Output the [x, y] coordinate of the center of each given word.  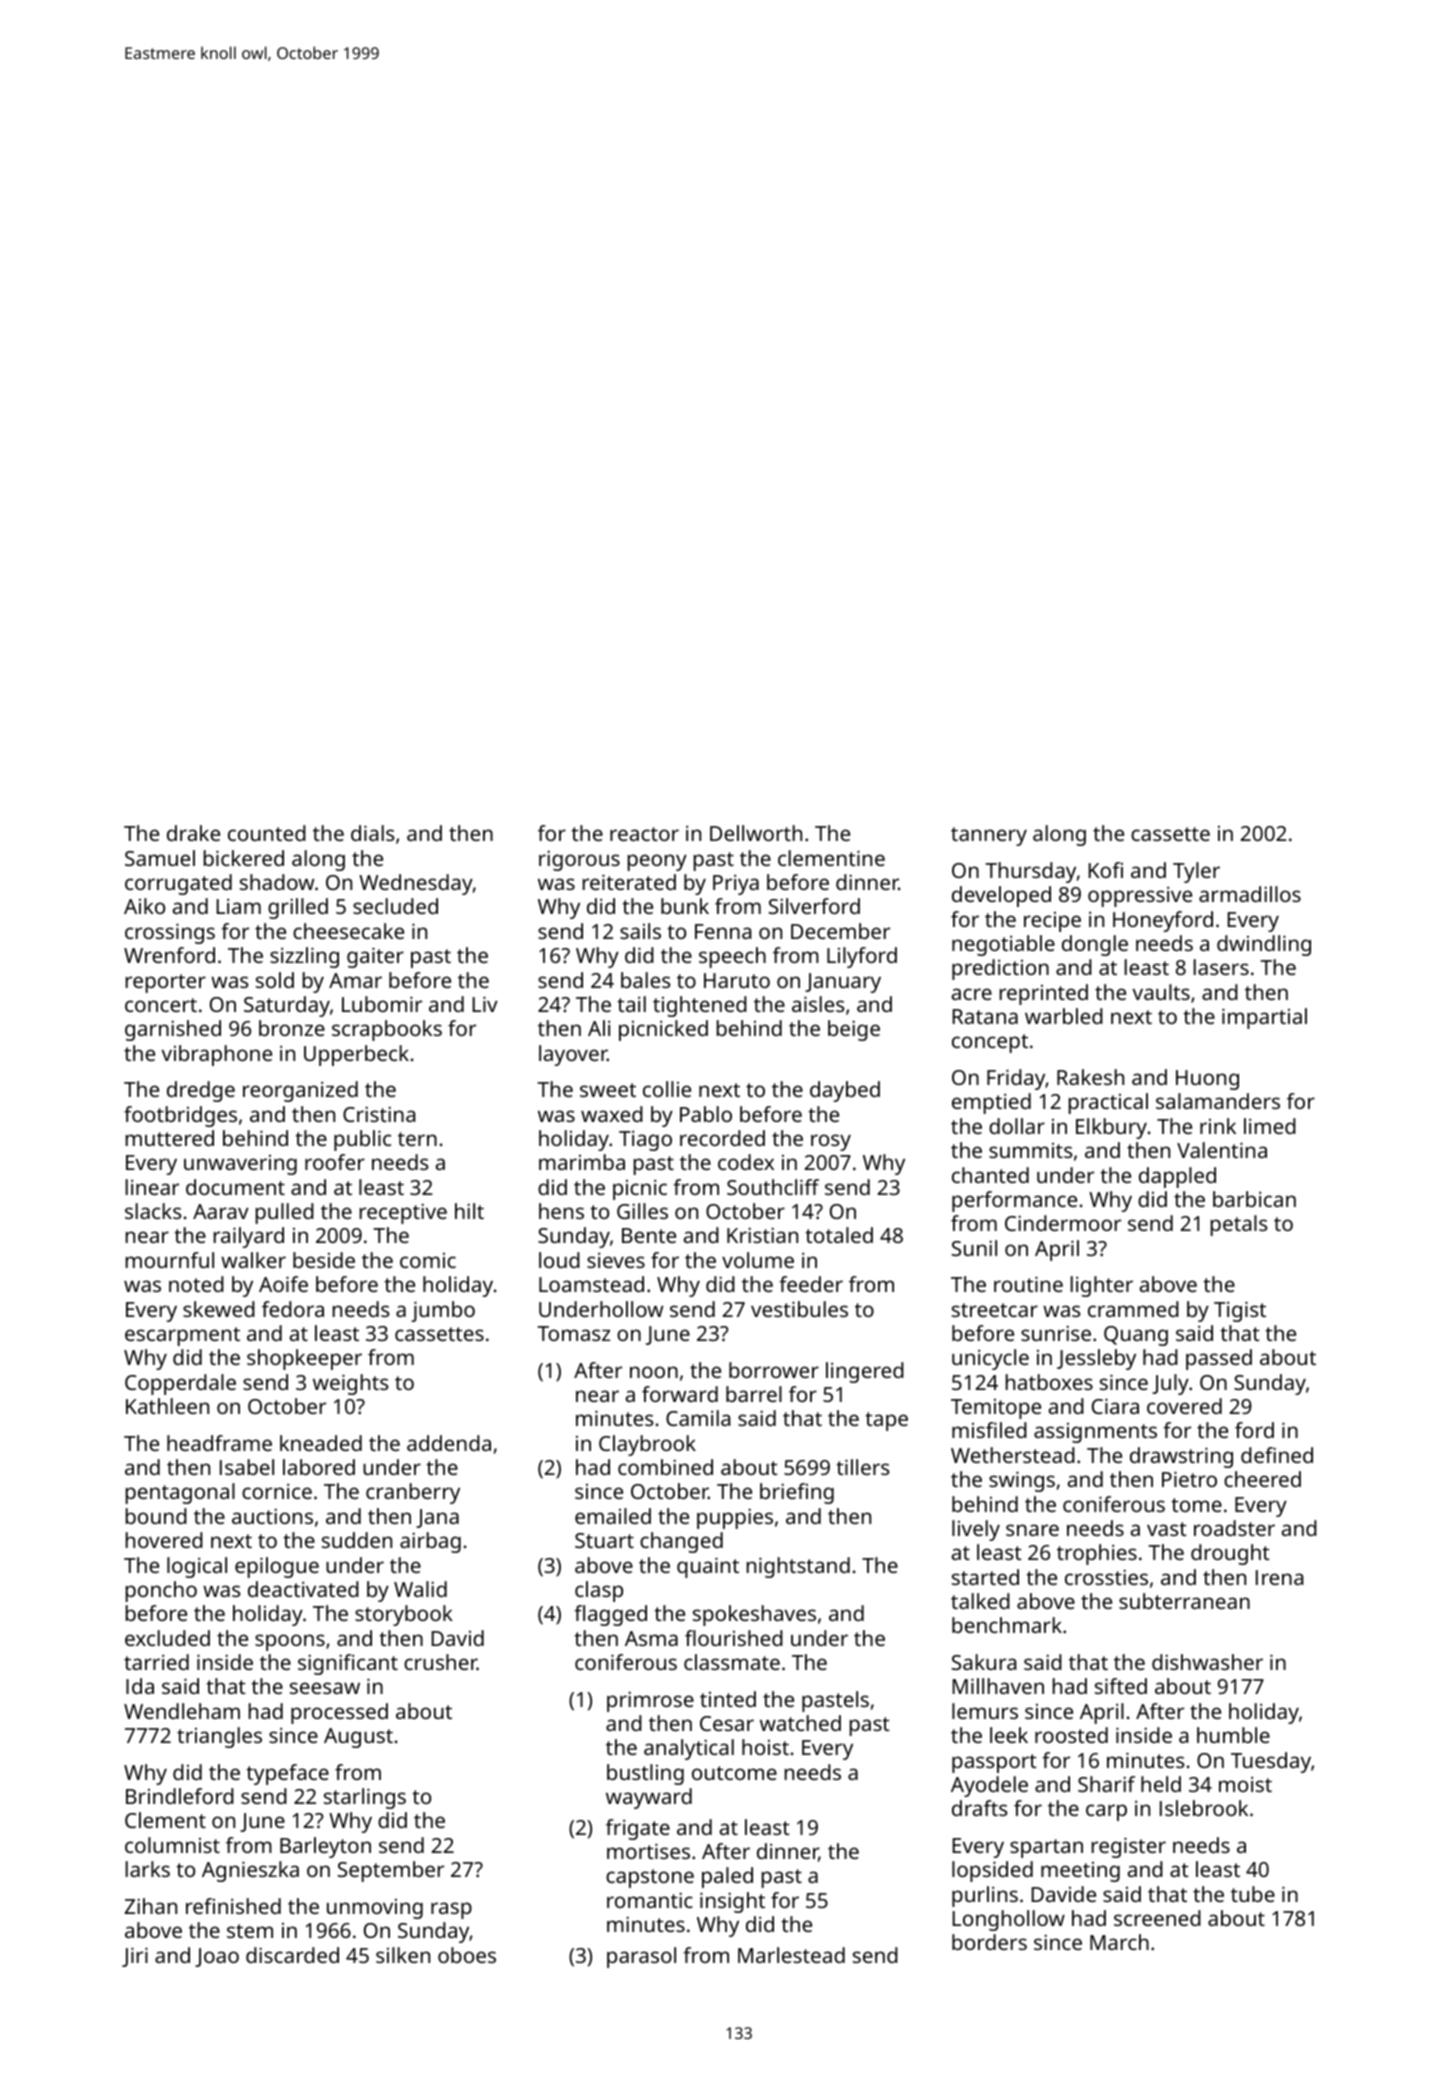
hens [561, 1211]
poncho [161, 1591]
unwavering [240, 1165]
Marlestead [791, 1955]
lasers [1221, 967]
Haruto [737, 980]
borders [989, 1942]
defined [1277, 1455]
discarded [292, 1955]
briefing [797, 1493]
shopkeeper [304, 1359]
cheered [1262, 1479]
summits [1030, 1150]
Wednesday [416, 884]
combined [665, 1467]
